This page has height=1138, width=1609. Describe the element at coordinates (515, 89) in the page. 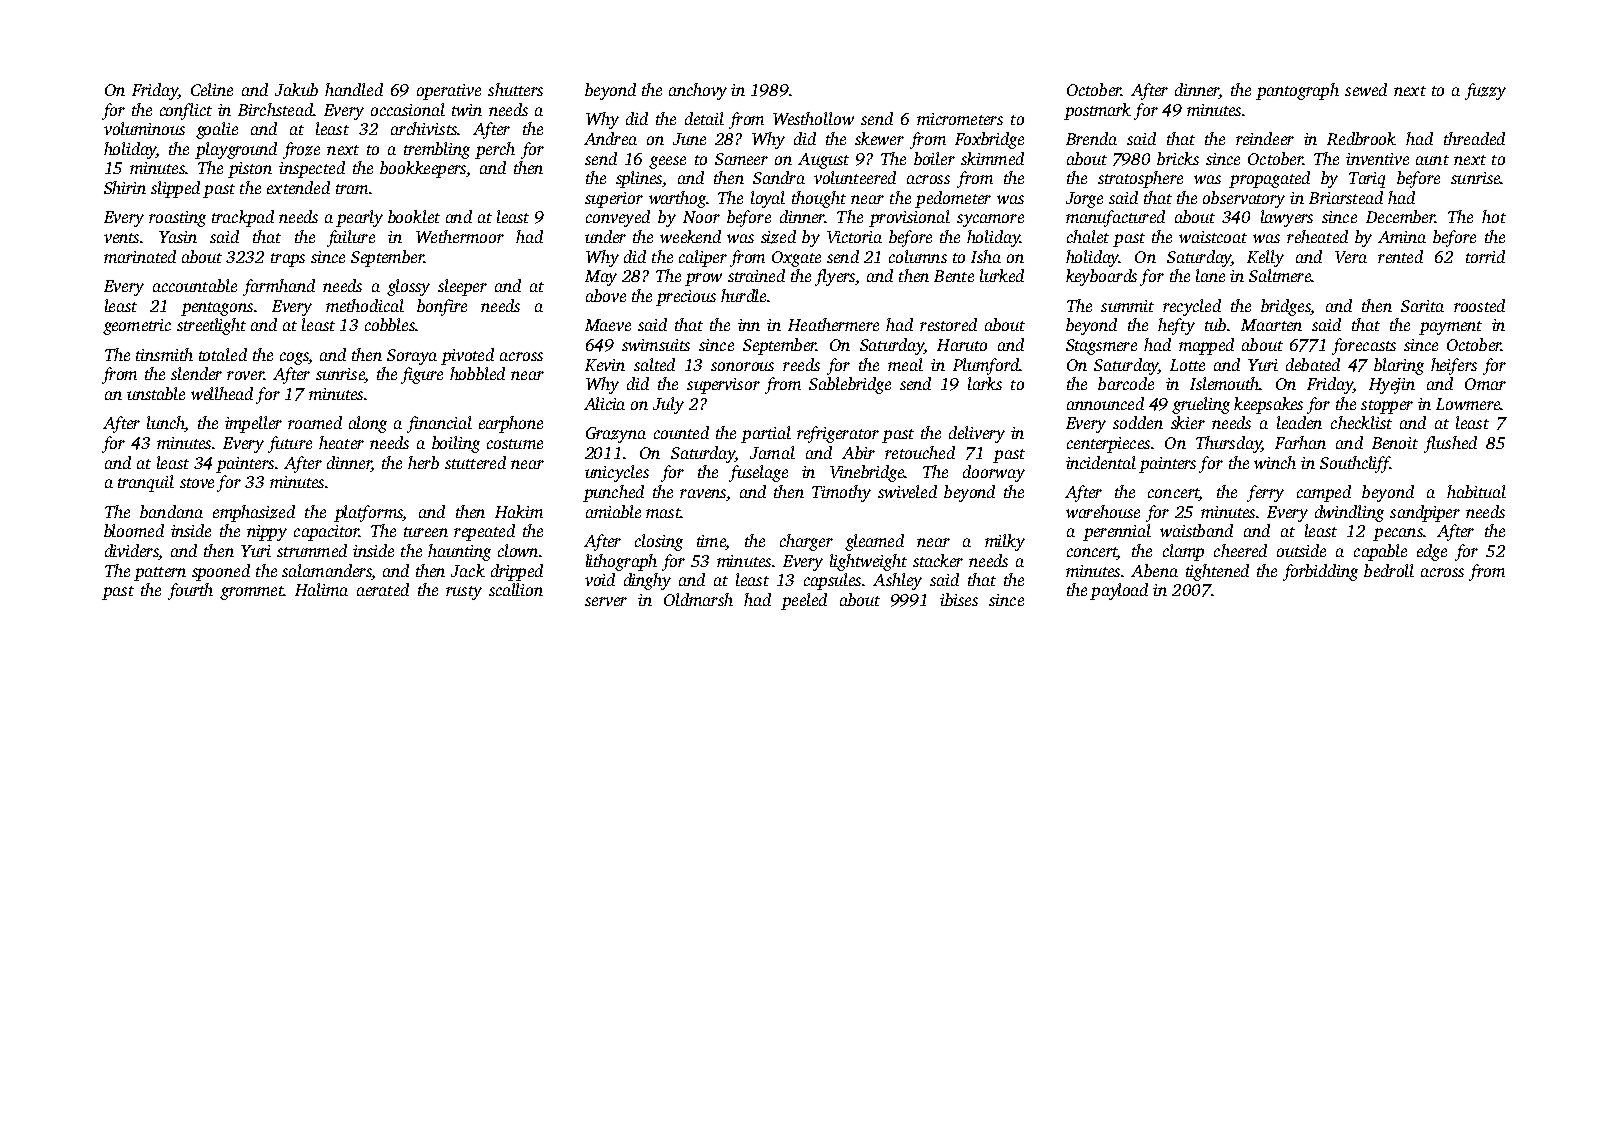

I see `shutters` at that location.
